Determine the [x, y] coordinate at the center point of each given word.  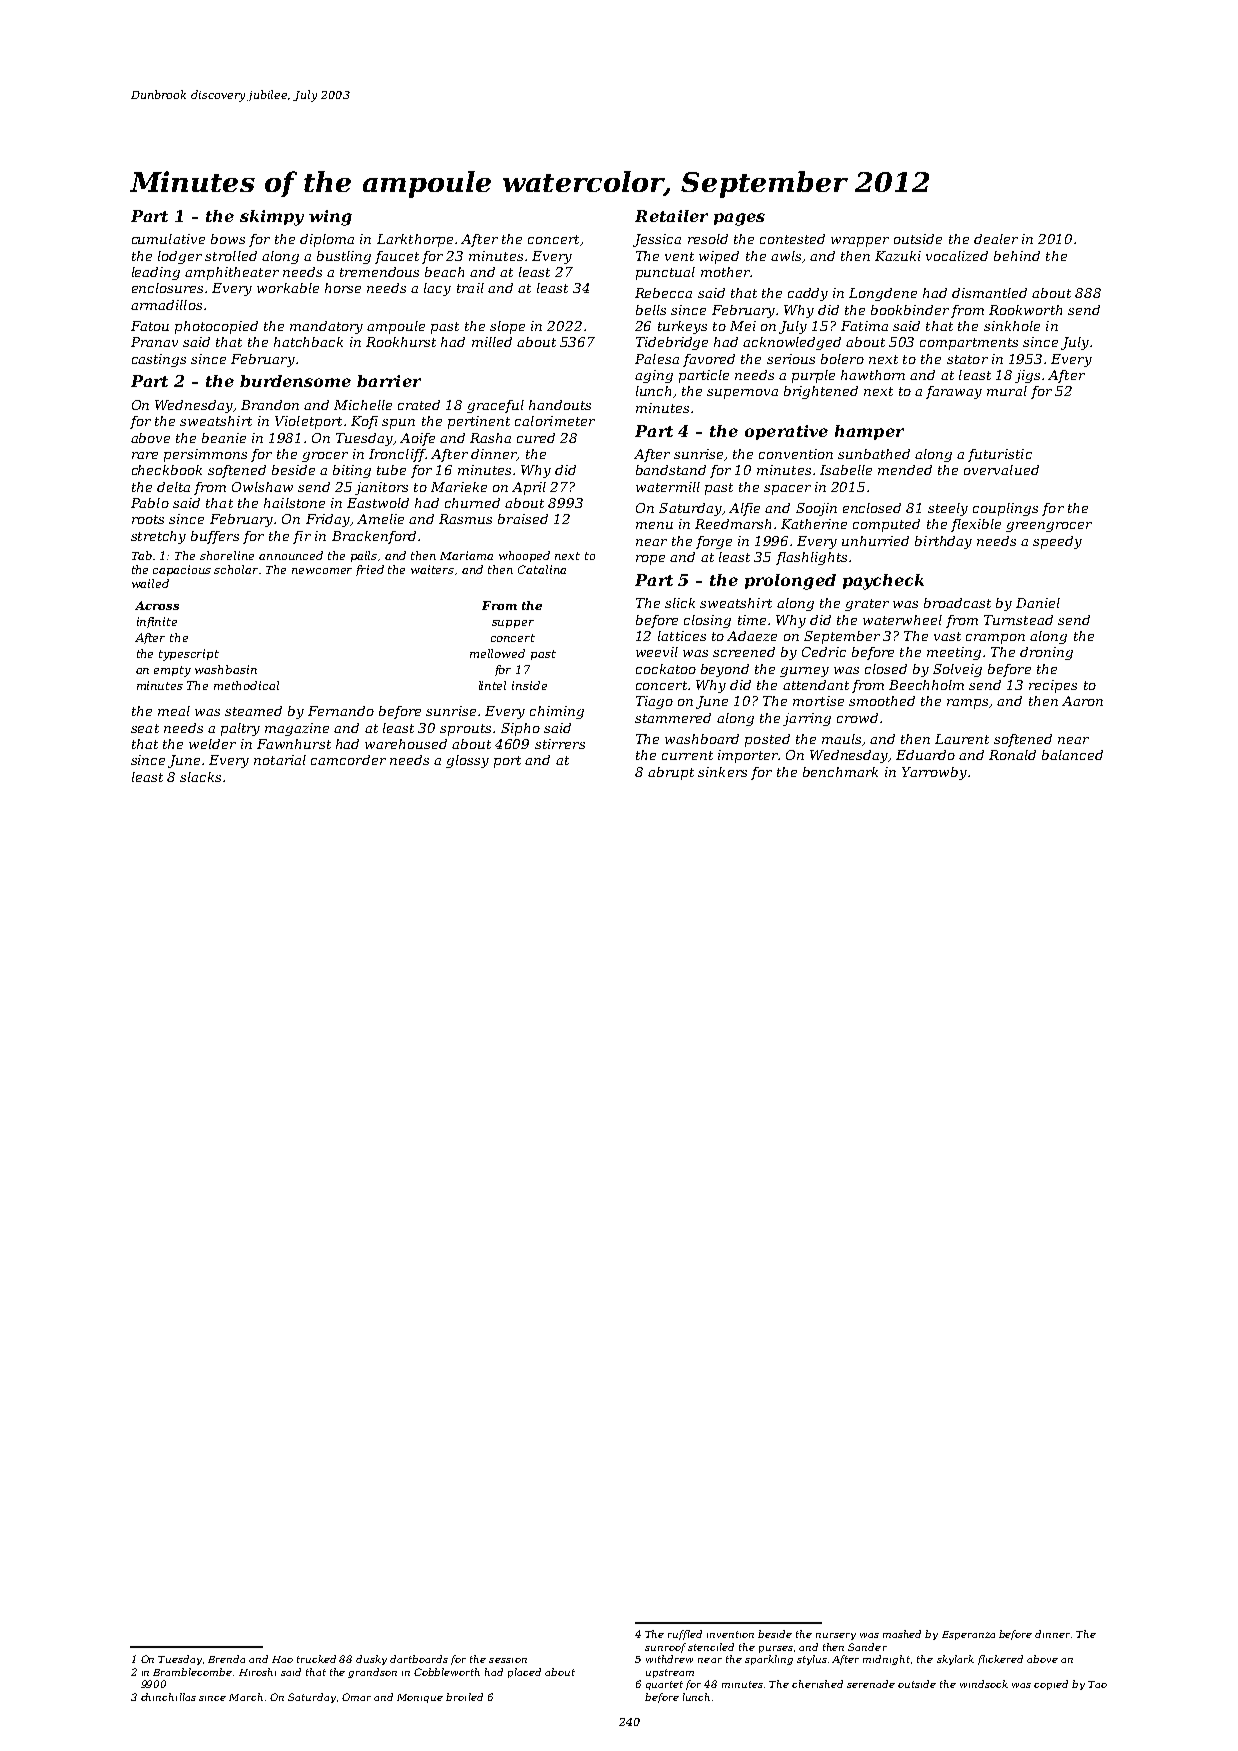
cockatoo [666, 669]
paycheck [883, 582]
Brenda [226, 1659]
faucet [397, 257]
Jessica [657, 240]
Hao [282, 1659]
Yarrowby [934, 773]
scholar [236, 569]
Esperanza [968, 1635]
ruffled [685, 1635]
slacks [200, 777]
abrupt [671, 773]
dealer [996, 239]
